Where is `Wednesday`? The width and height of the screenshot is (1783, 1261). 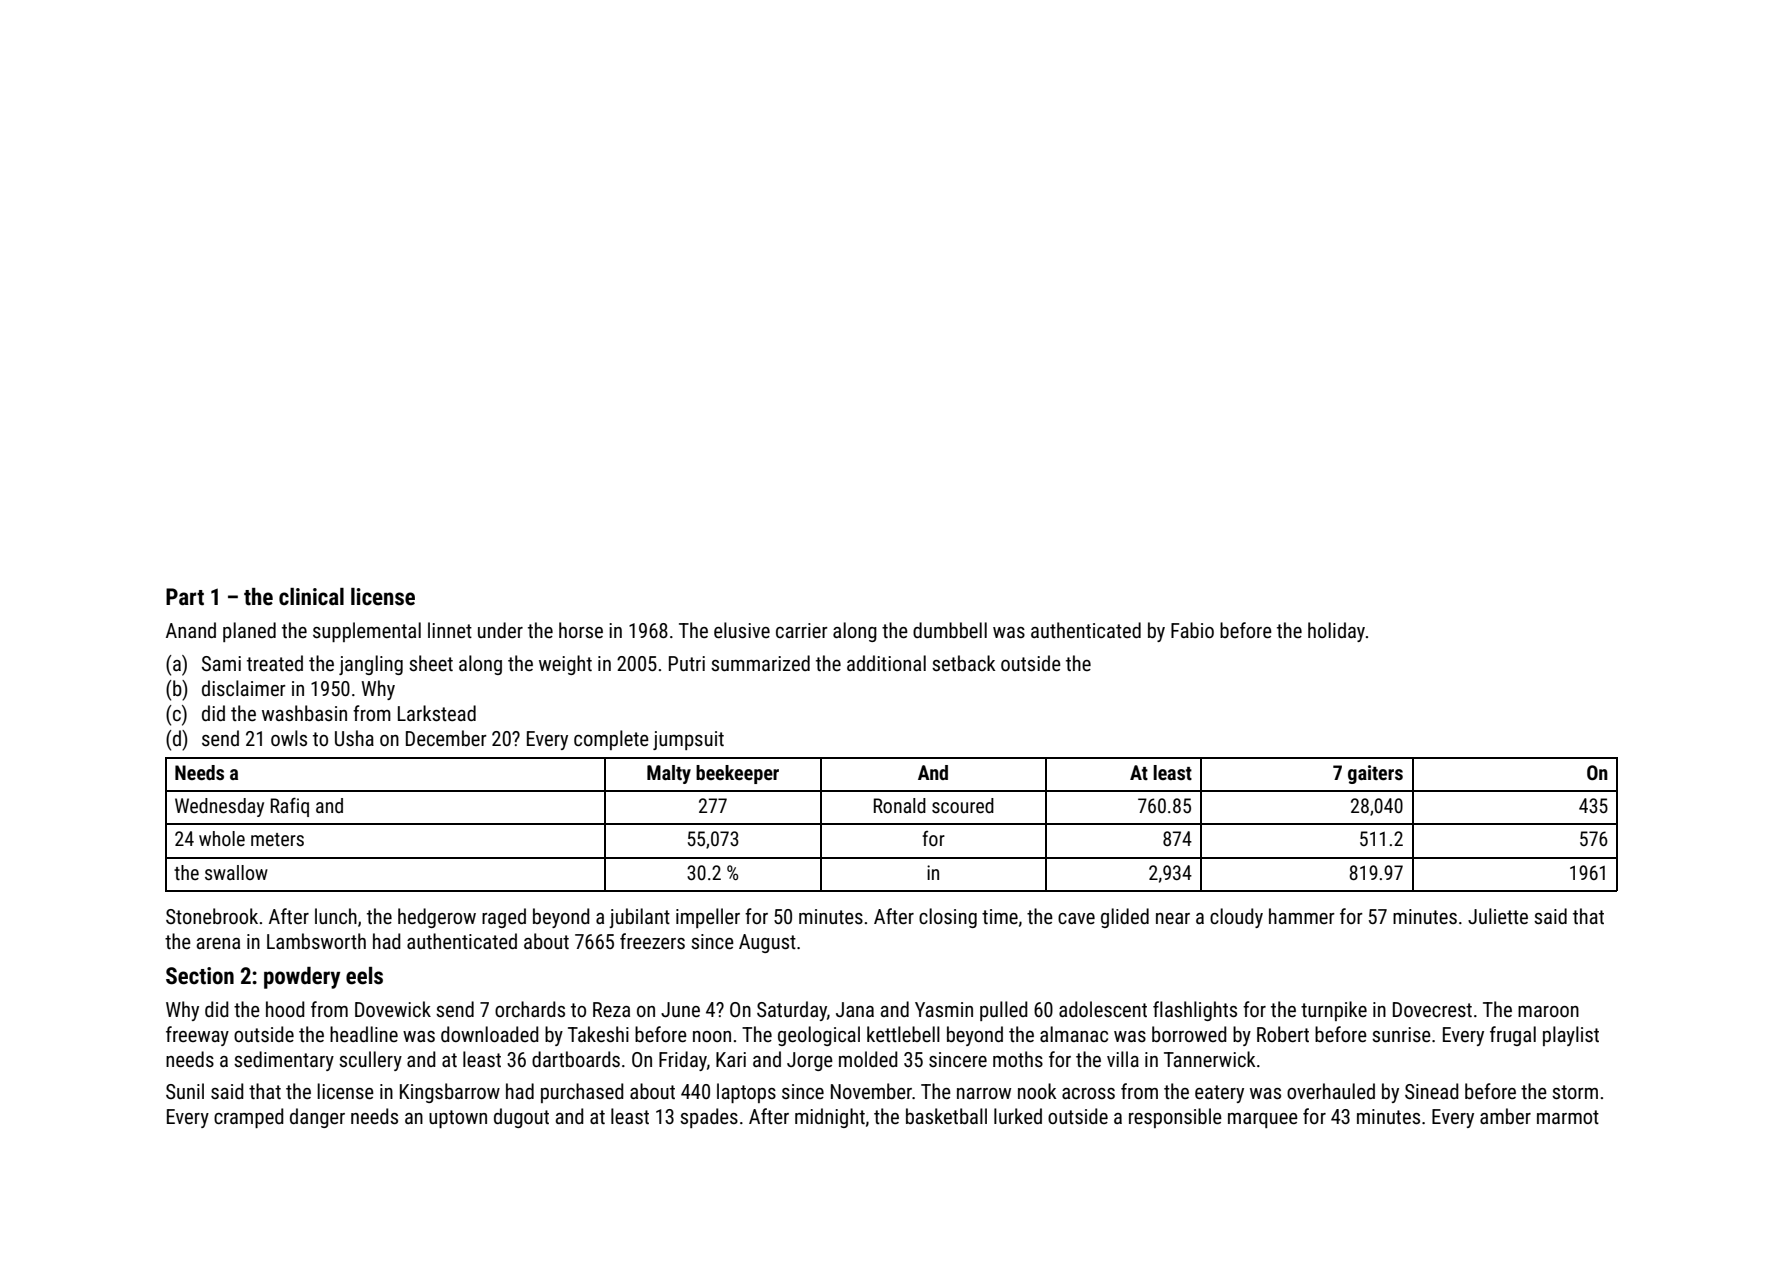
Wednesday is located at coordinates (219, 807).
